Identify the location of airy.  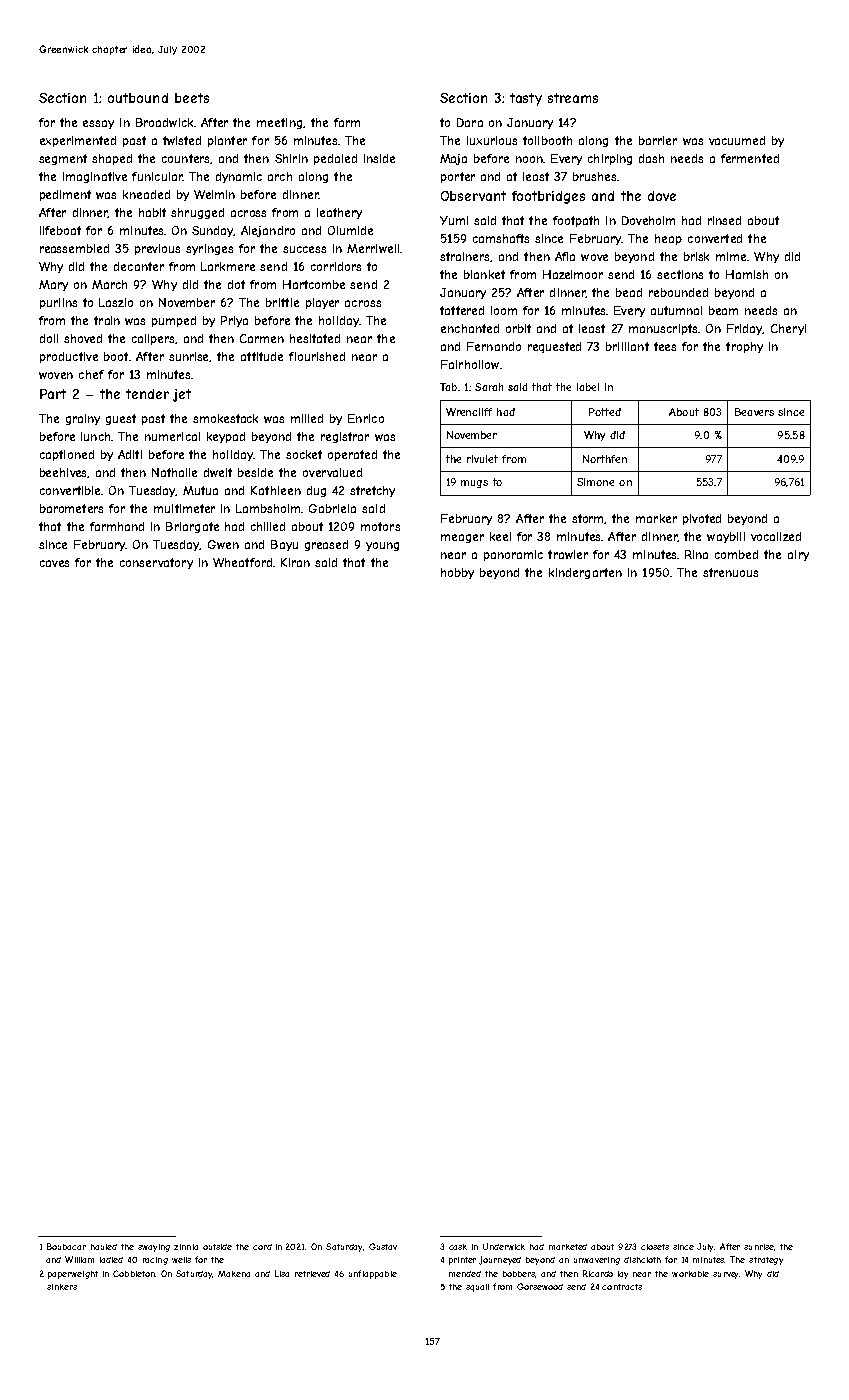
(798, 555).
